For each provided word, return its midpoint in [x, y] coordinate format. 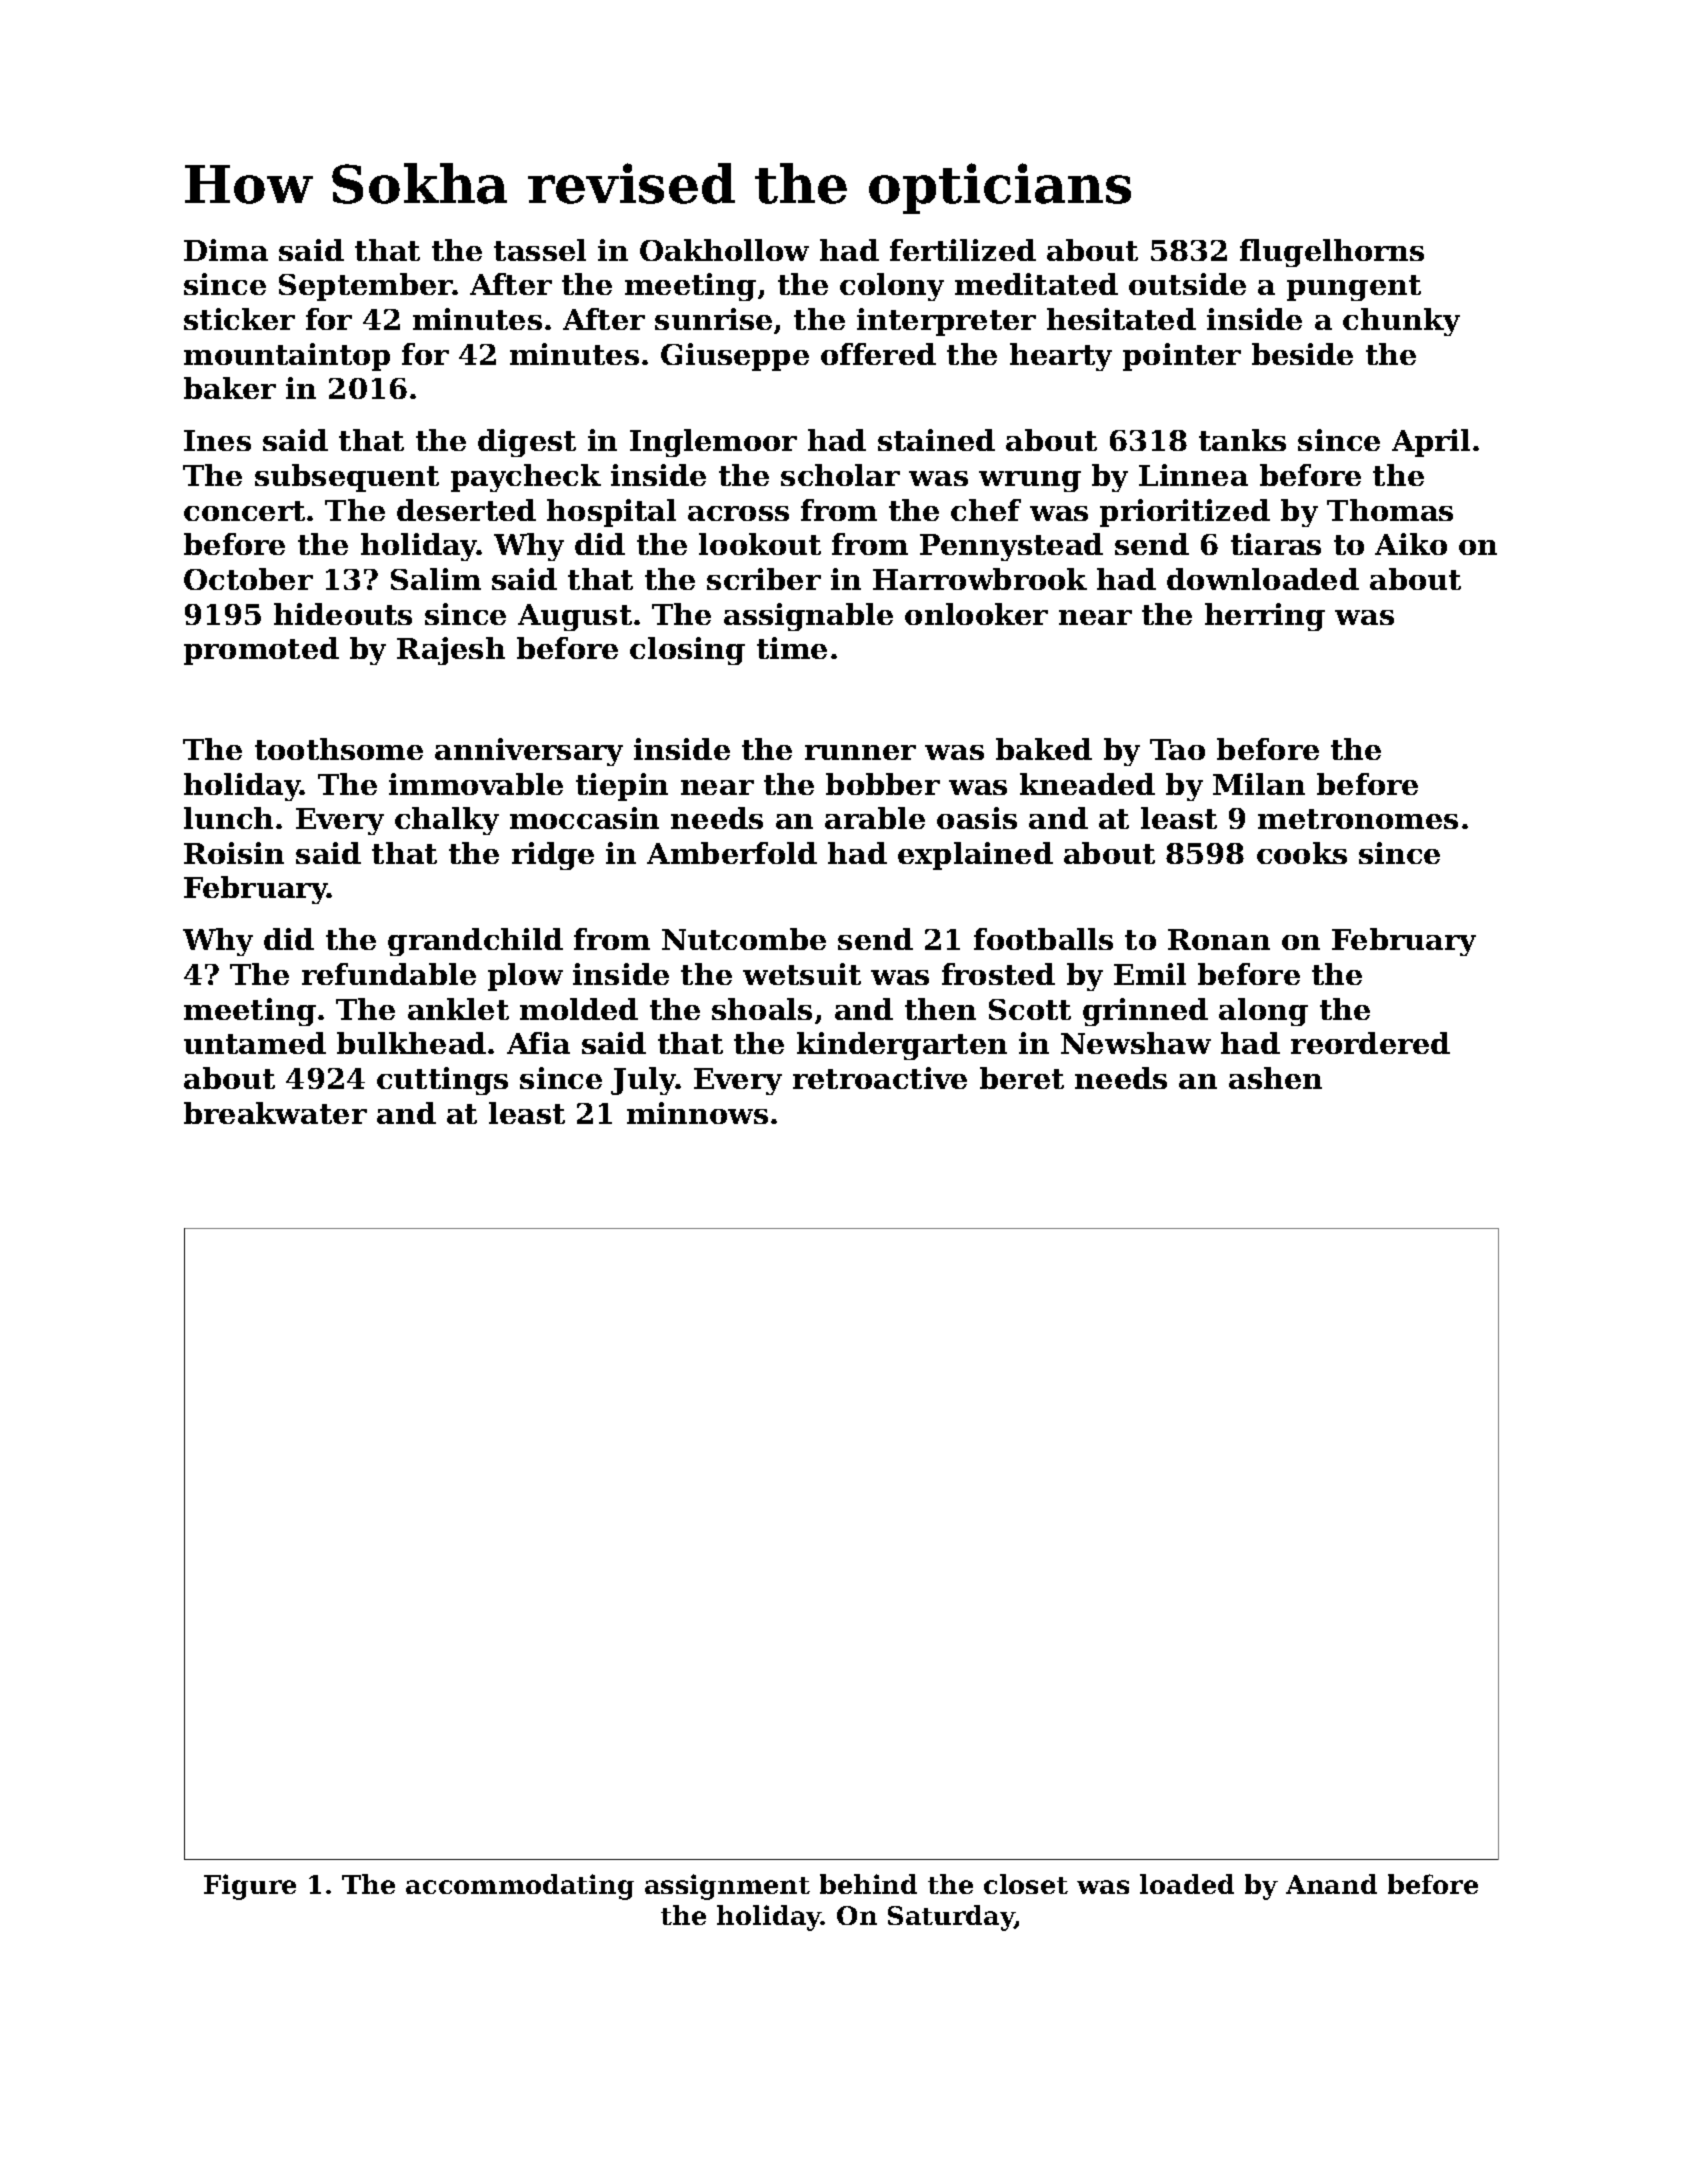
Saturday [951, 1918]
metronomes [1358, 819]
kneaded [1087, 784]
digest [527, 443]
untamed [255, 1043]
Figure [250, 1887]
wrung [1030, 481]
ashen [1275, 1078]
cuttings [442, 1081]
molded [579, 1009]
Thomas [1390, 510]
